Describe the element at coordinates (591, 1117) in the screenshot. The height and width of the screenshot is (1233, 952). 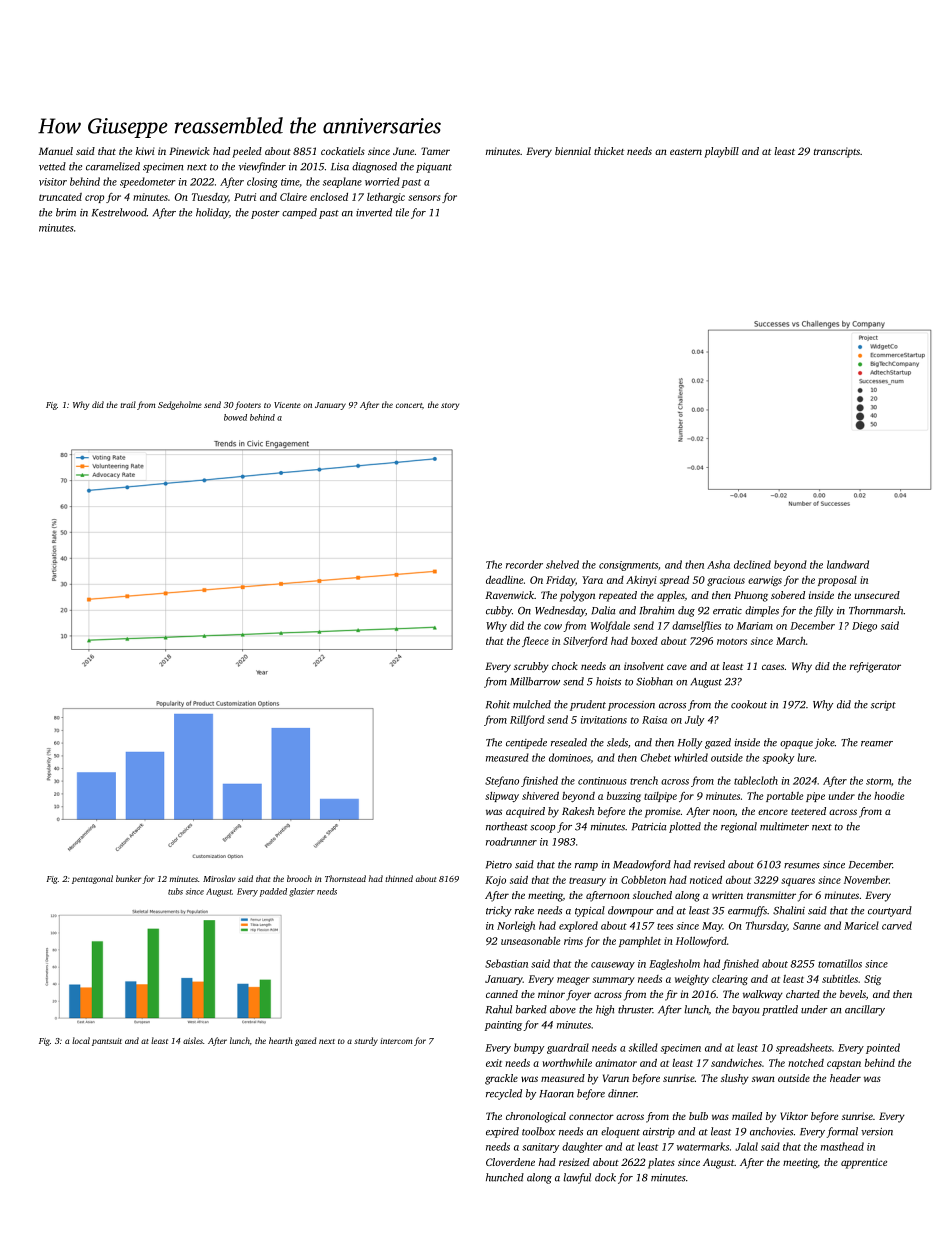
I see `connector` at that location.
